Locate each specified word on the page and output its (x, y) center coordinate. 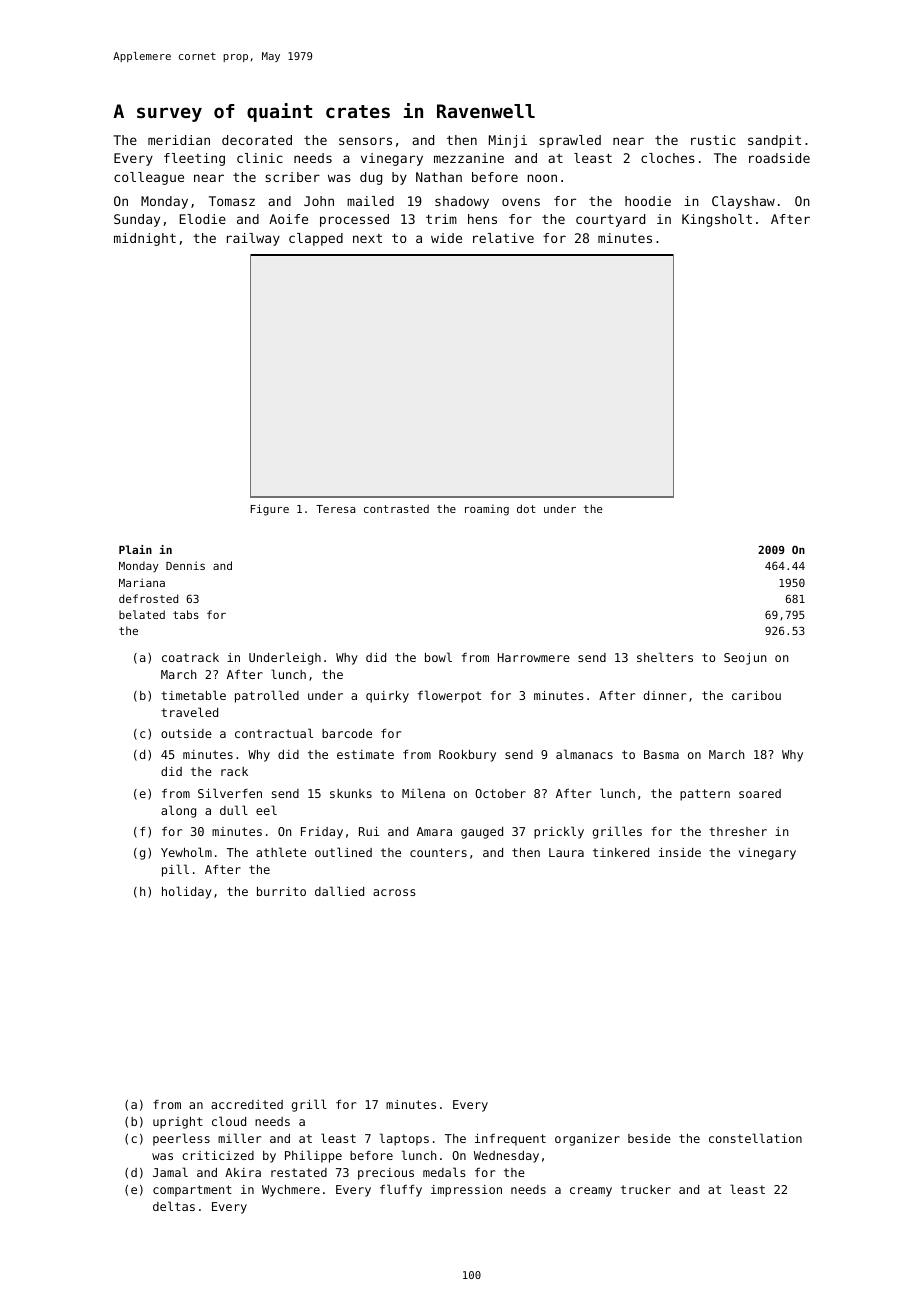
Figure (270, 510)
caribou (756, 695)
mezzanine (469, 158)
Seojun (745, 659)
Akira (243, 1172)
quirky (387, 697)
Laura (566, 852)
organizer (587, 1140)
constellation (755, 1138)
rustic (713, 140)
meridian (179, 140)
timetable (193, 695)
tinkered (621, 852)
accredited (247, 1104)
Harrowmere (534, 657)
